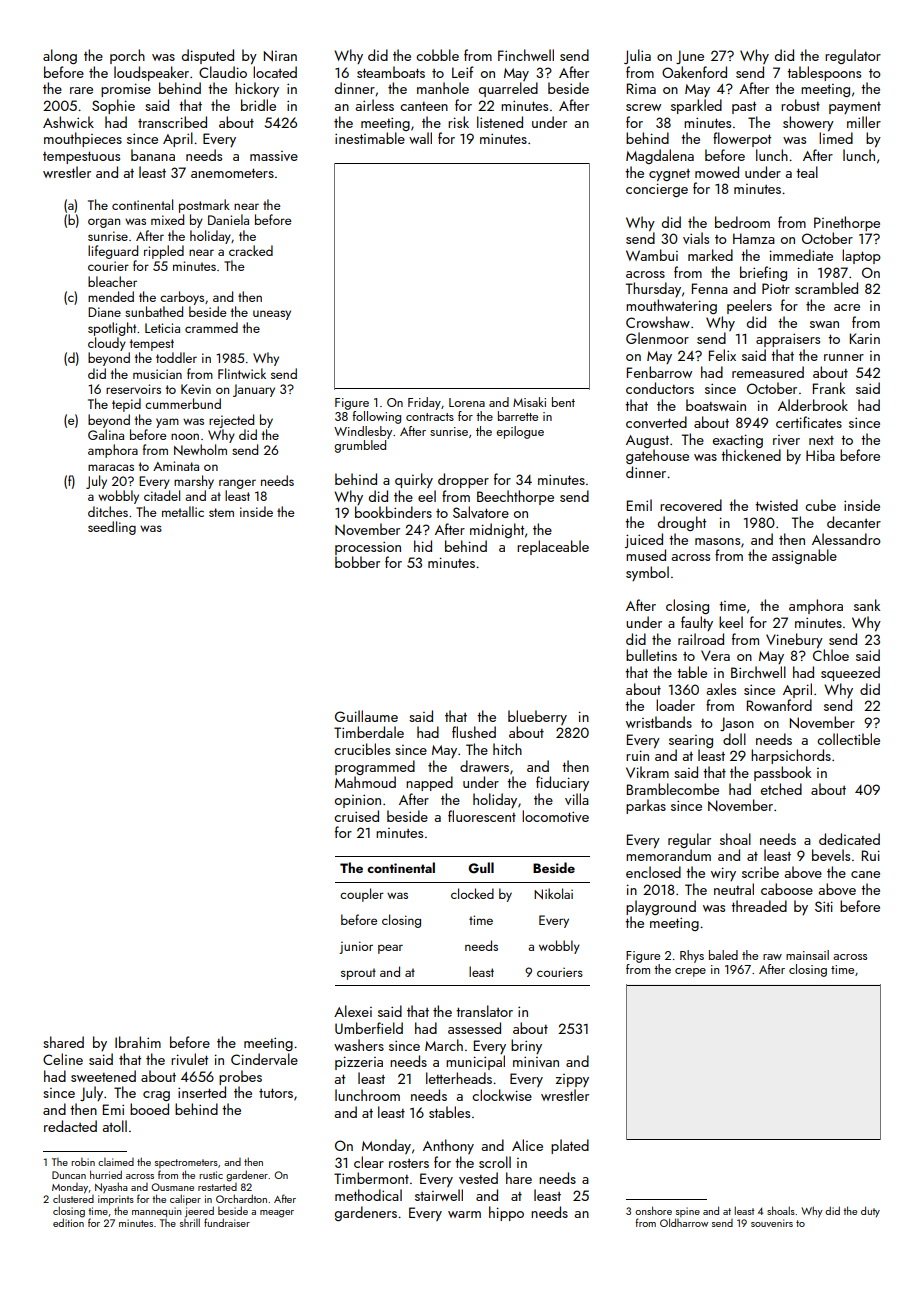 This document has height=1308, width=924. Describe the element at coordinates (734, 889) in the document. I see `neutral` at that location.
